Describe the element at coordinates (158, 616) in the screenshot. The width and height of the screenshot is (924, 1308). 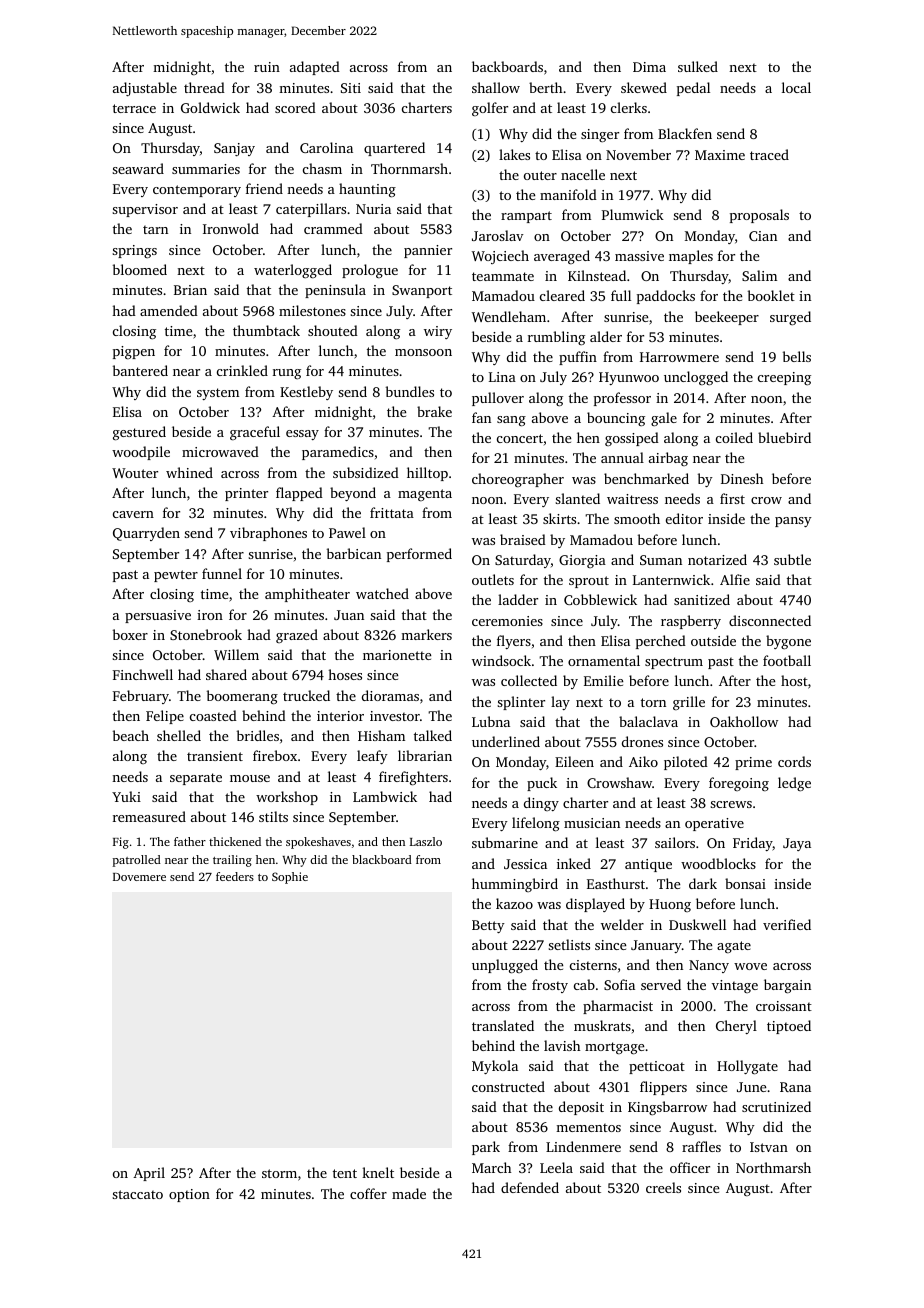
I see `persuasive` at that location.
